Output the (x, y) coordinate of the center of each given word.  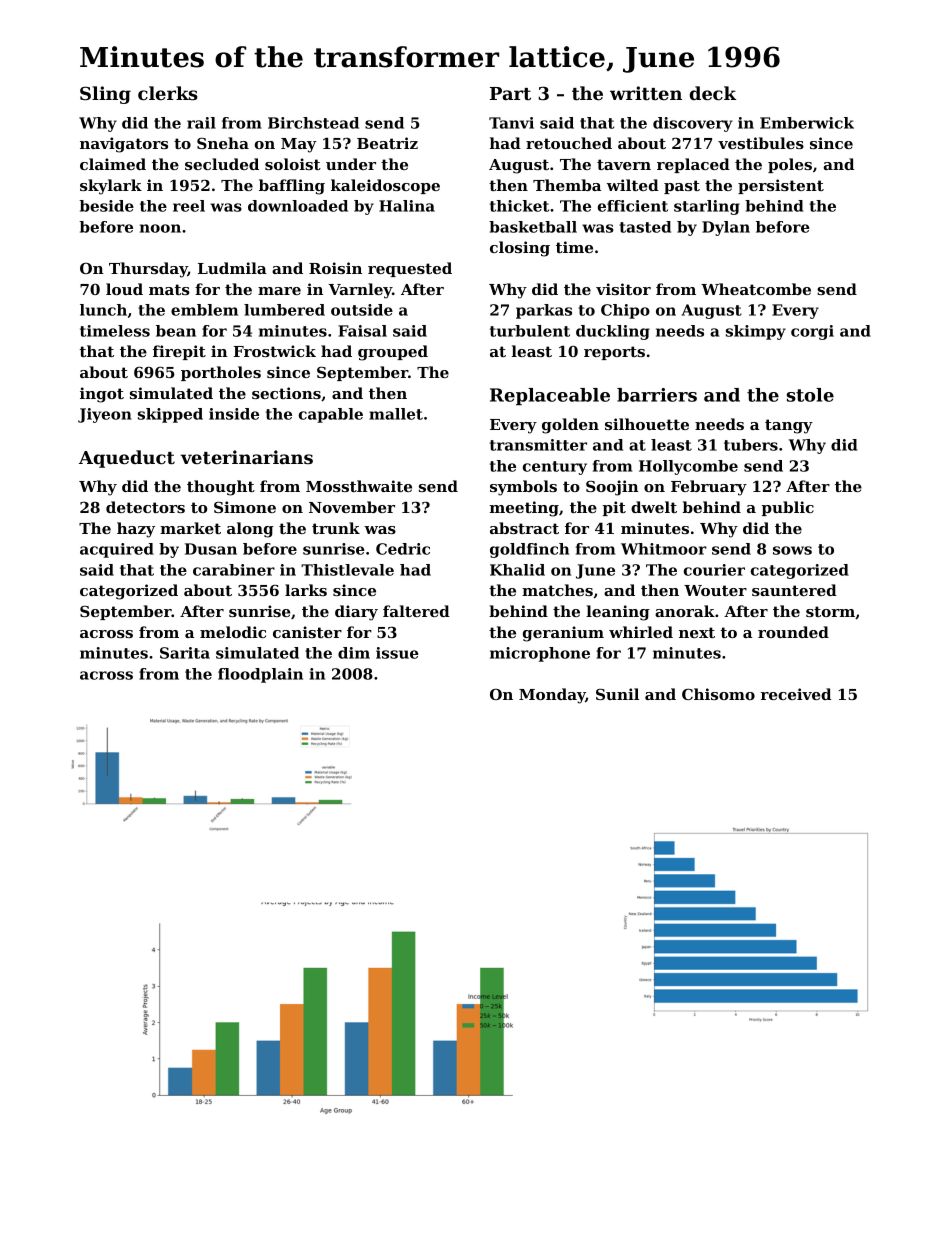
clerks (168, 93)
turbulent (530, 331)
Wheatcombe (756, 289)
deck (713, 93)
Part (510, 93)
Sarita (185, 653)
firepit (179, 352)
